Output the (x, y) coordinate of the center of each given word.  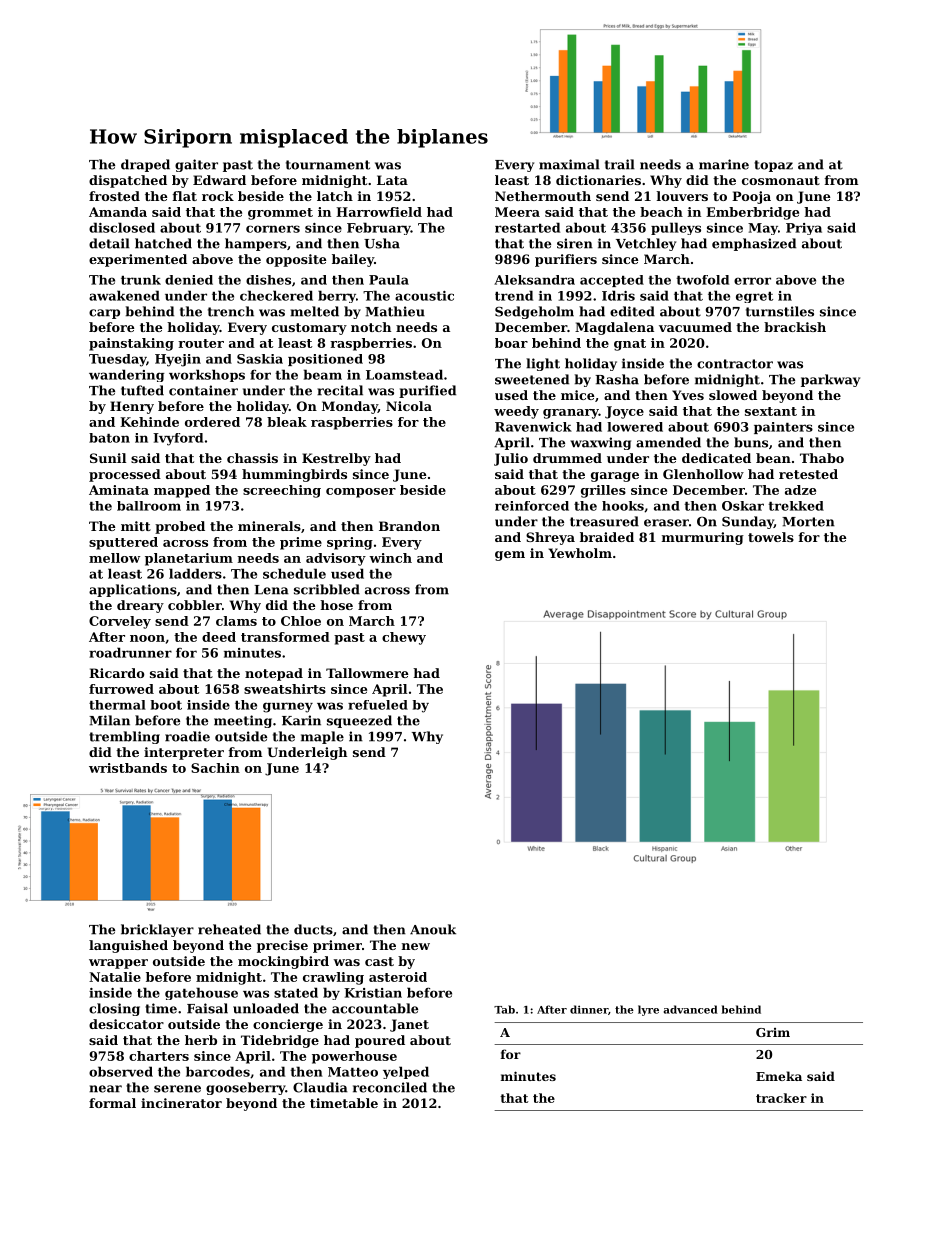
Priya (804, 229)
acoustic (424, 296)
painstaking (131, 344)
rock (218, 196)
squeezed (359, 721)
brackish (795, 327)
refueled (378, 705)
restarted (527, 227)
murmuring (703, 538)
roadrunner (130, 652)
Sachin (215, 768)
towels (771, 537)
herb (201, 1040)
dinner (589, 1009)
